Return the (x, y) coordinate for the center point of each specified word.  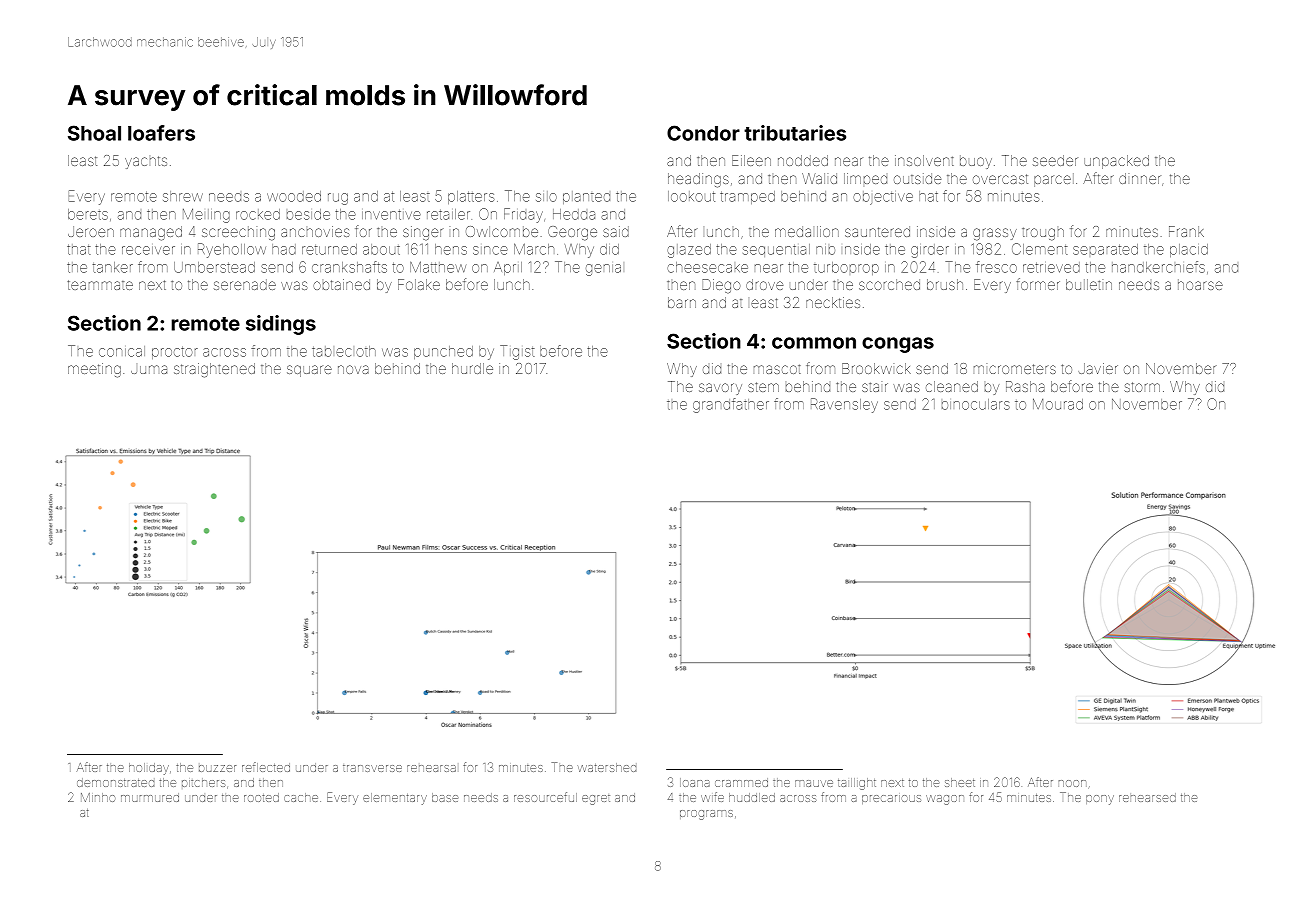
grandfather (731, 405)
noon (1072, 783)
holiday (149, 769)
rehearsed (1147, 797)
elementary (395, 799)
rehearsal (431, 768)
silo (546, 196)
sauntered (877, 231)
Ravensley (844, 405)
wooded (294, 196)
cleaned (952, 386)
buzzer (217, 768)
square (309, 371)
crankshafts (349, 267)
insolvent (924, 160)
